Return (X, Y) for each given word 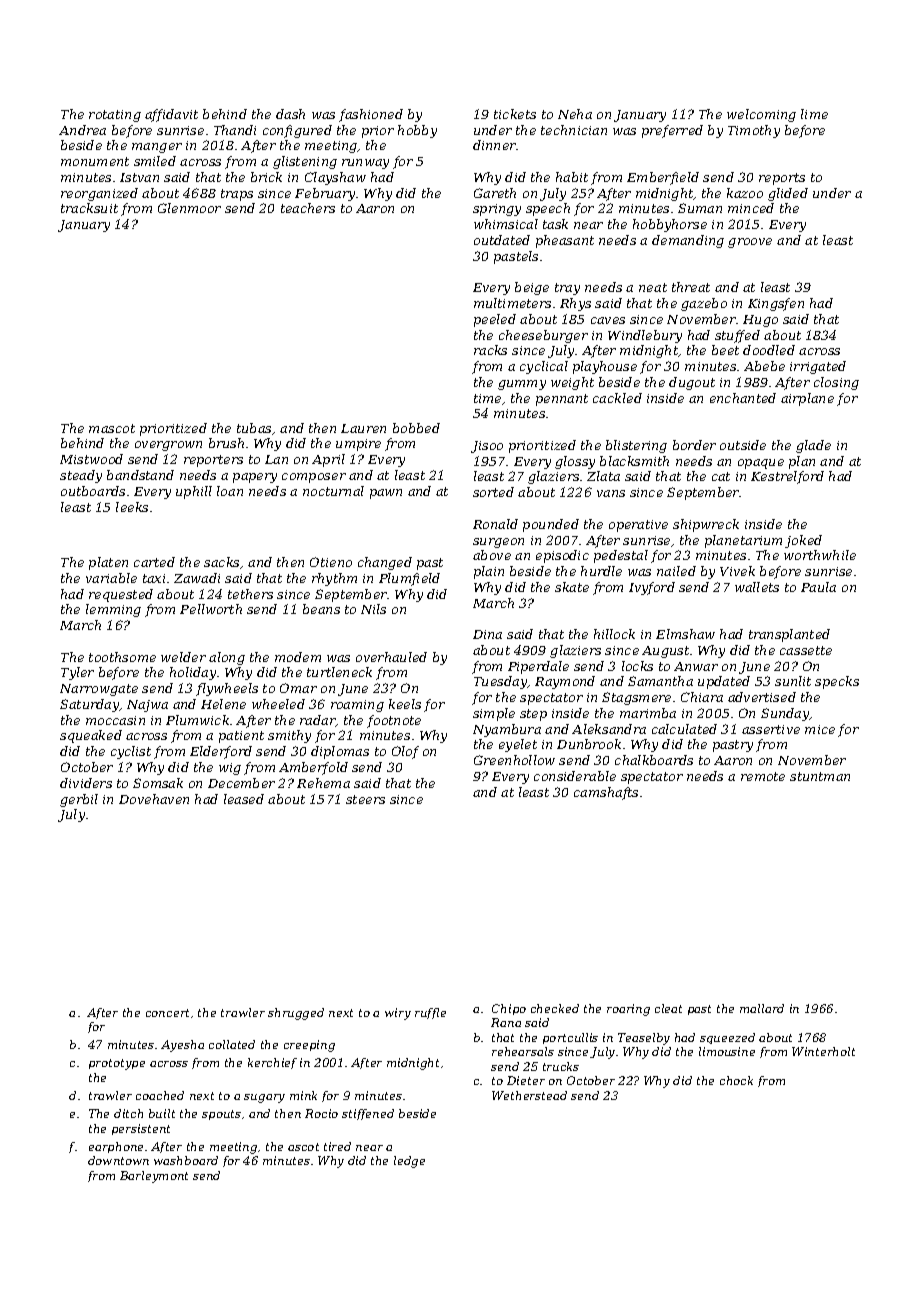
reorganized (99, 194)
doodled (769, 350)
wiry (398, 1014)
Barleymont (154, 1177)
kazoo (745, 193)
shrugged (296, 1014)
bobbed (416, 428)
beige (532, 288)
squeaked (91, 736)
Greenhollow (514, 760)
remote (763, 776)
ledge (409, 1162)
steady (81, 476)
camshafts (606, 793)
